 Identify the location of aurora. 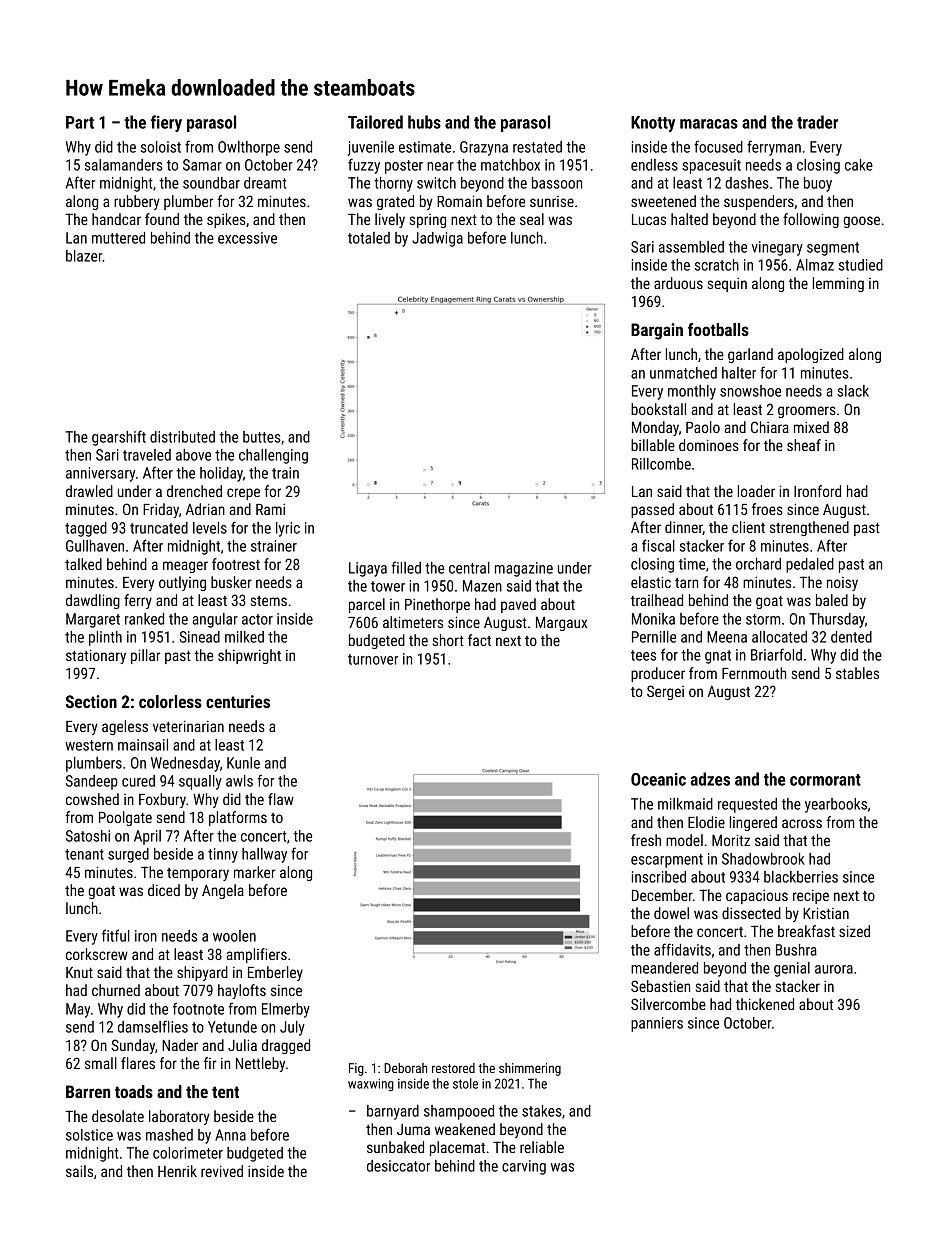
(834, 969).
